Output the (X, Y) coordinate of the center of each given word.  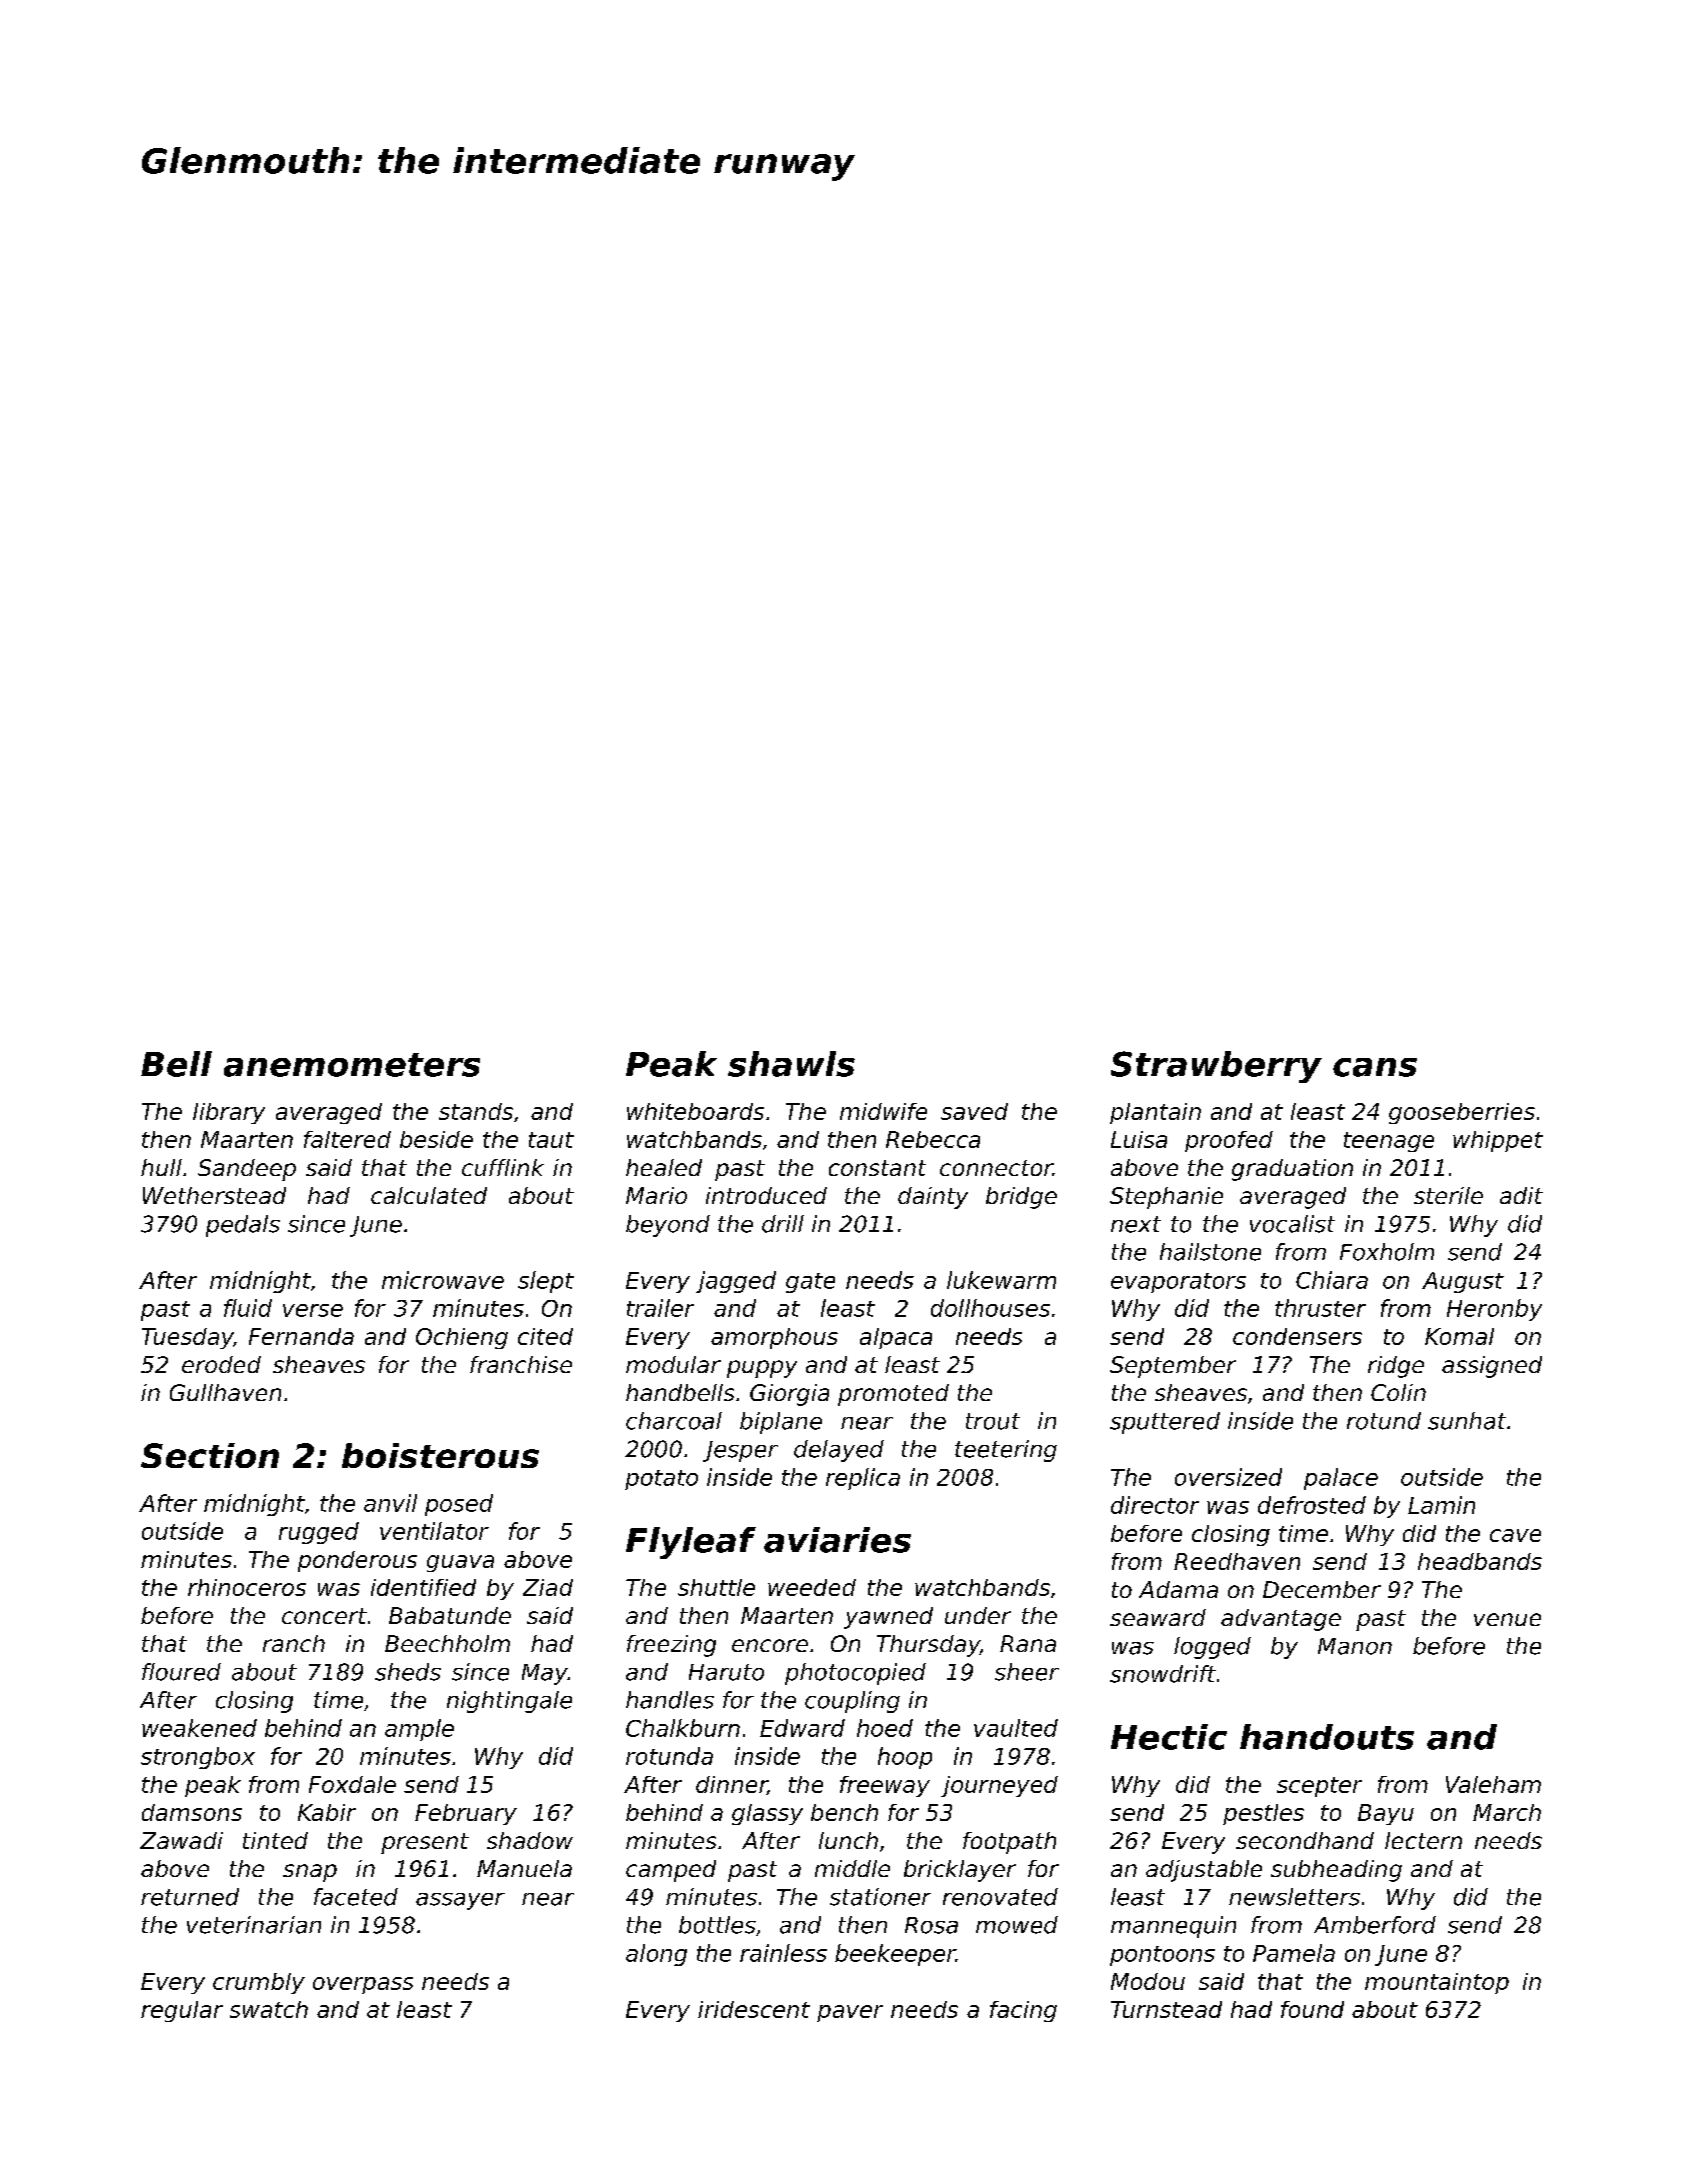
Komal (1459, 1336)
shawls (791, 1064)
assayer (460, 1901)
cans (1375, 1067)
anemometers (352, 1065)
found (1312, 2009)
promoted (893, 1395)
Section (210, 1455)
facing (1023, 2011)
